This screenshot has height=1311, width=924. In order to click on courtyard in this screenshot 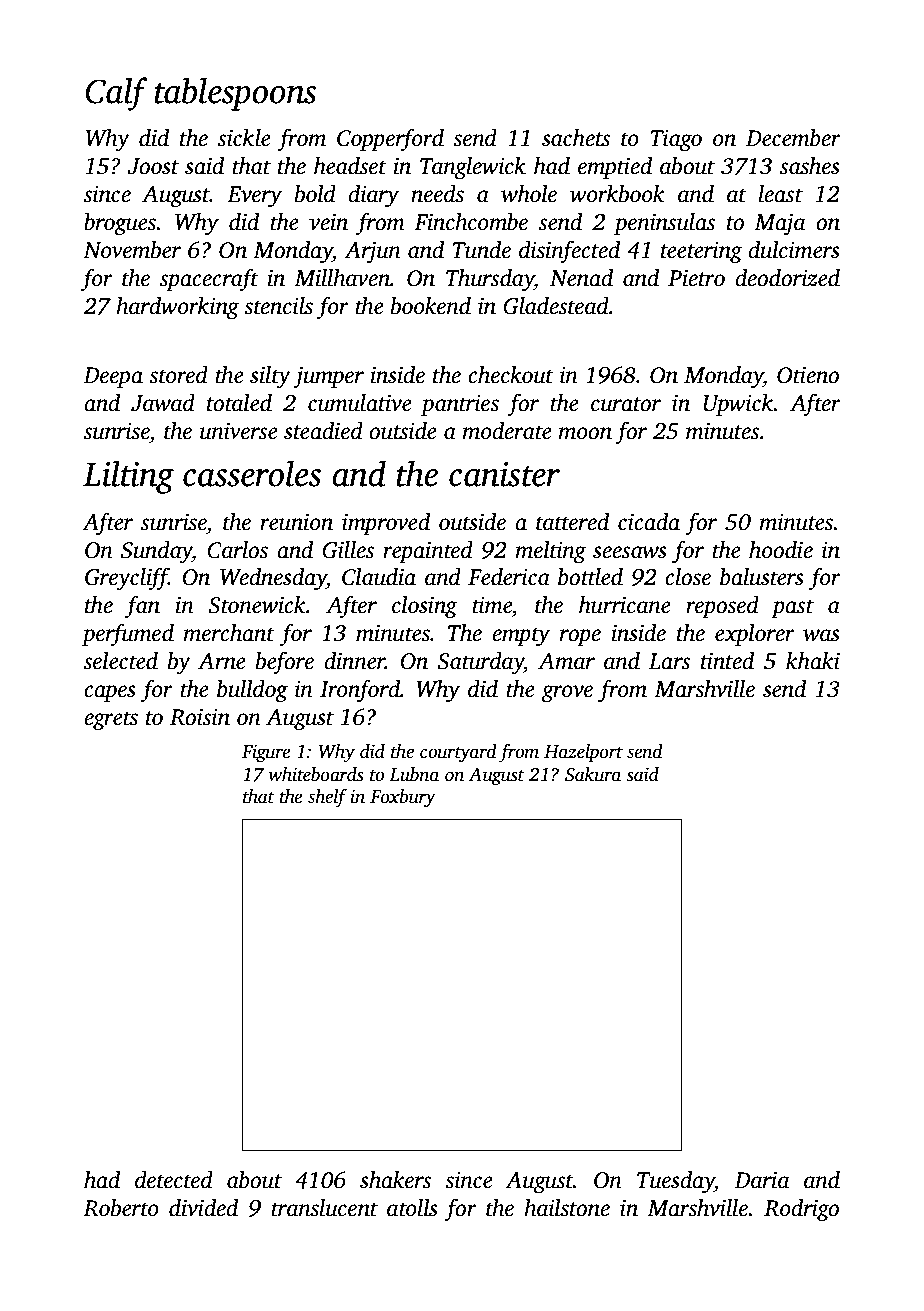, I will do `click(458, 753)`.
